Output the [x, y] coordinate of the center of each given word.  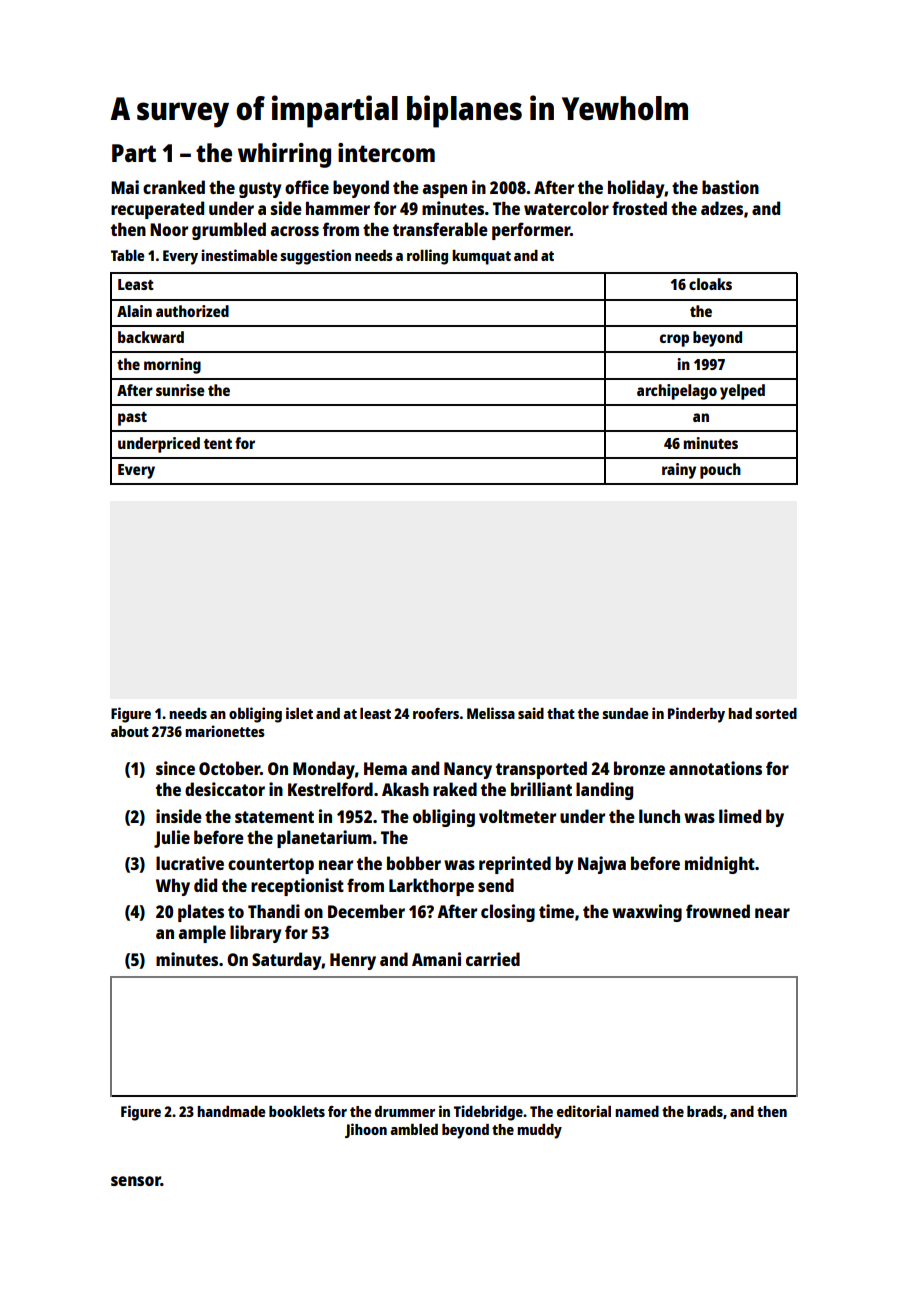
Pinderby [696, 715]
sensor [136, 1181]
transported [541, 770]
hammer [338, 208]
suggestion [315, 257]
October [229, 768]
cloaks [710, 284]
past [132, 419]
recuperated [157, 210]
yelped [742, 392]
